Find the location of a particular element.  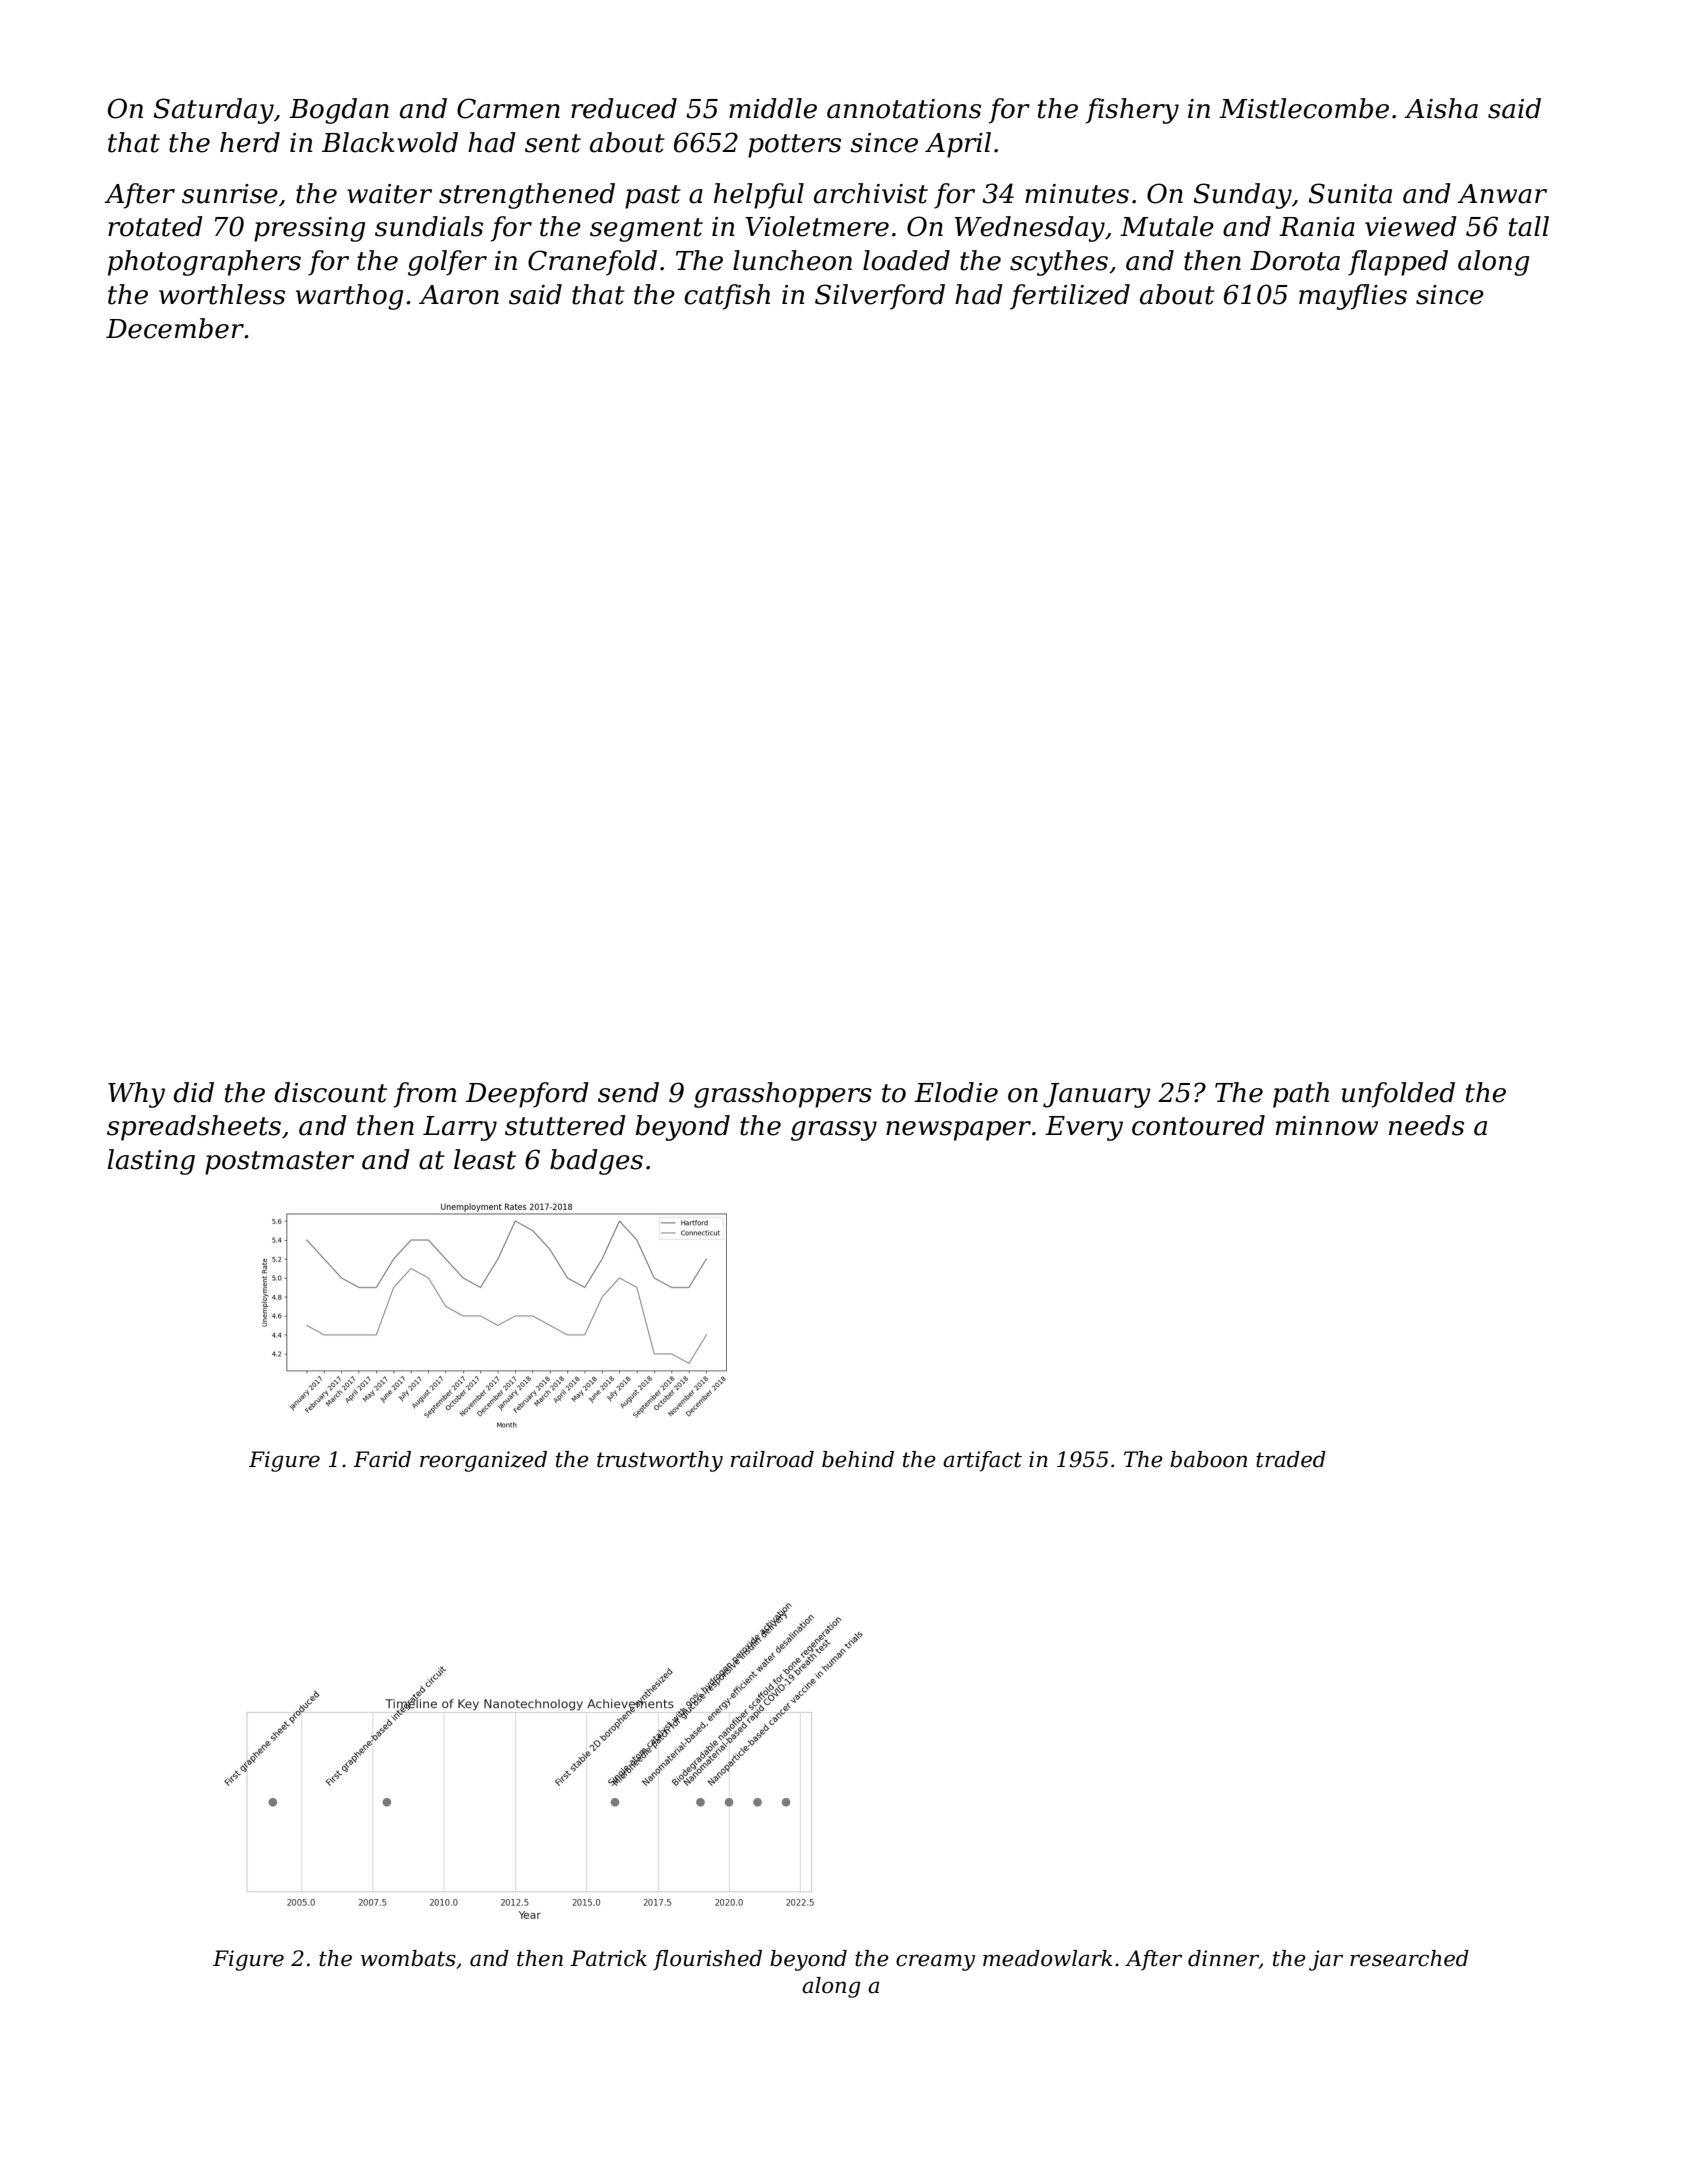

trustworthy is located at coordinates (660, 1461).
